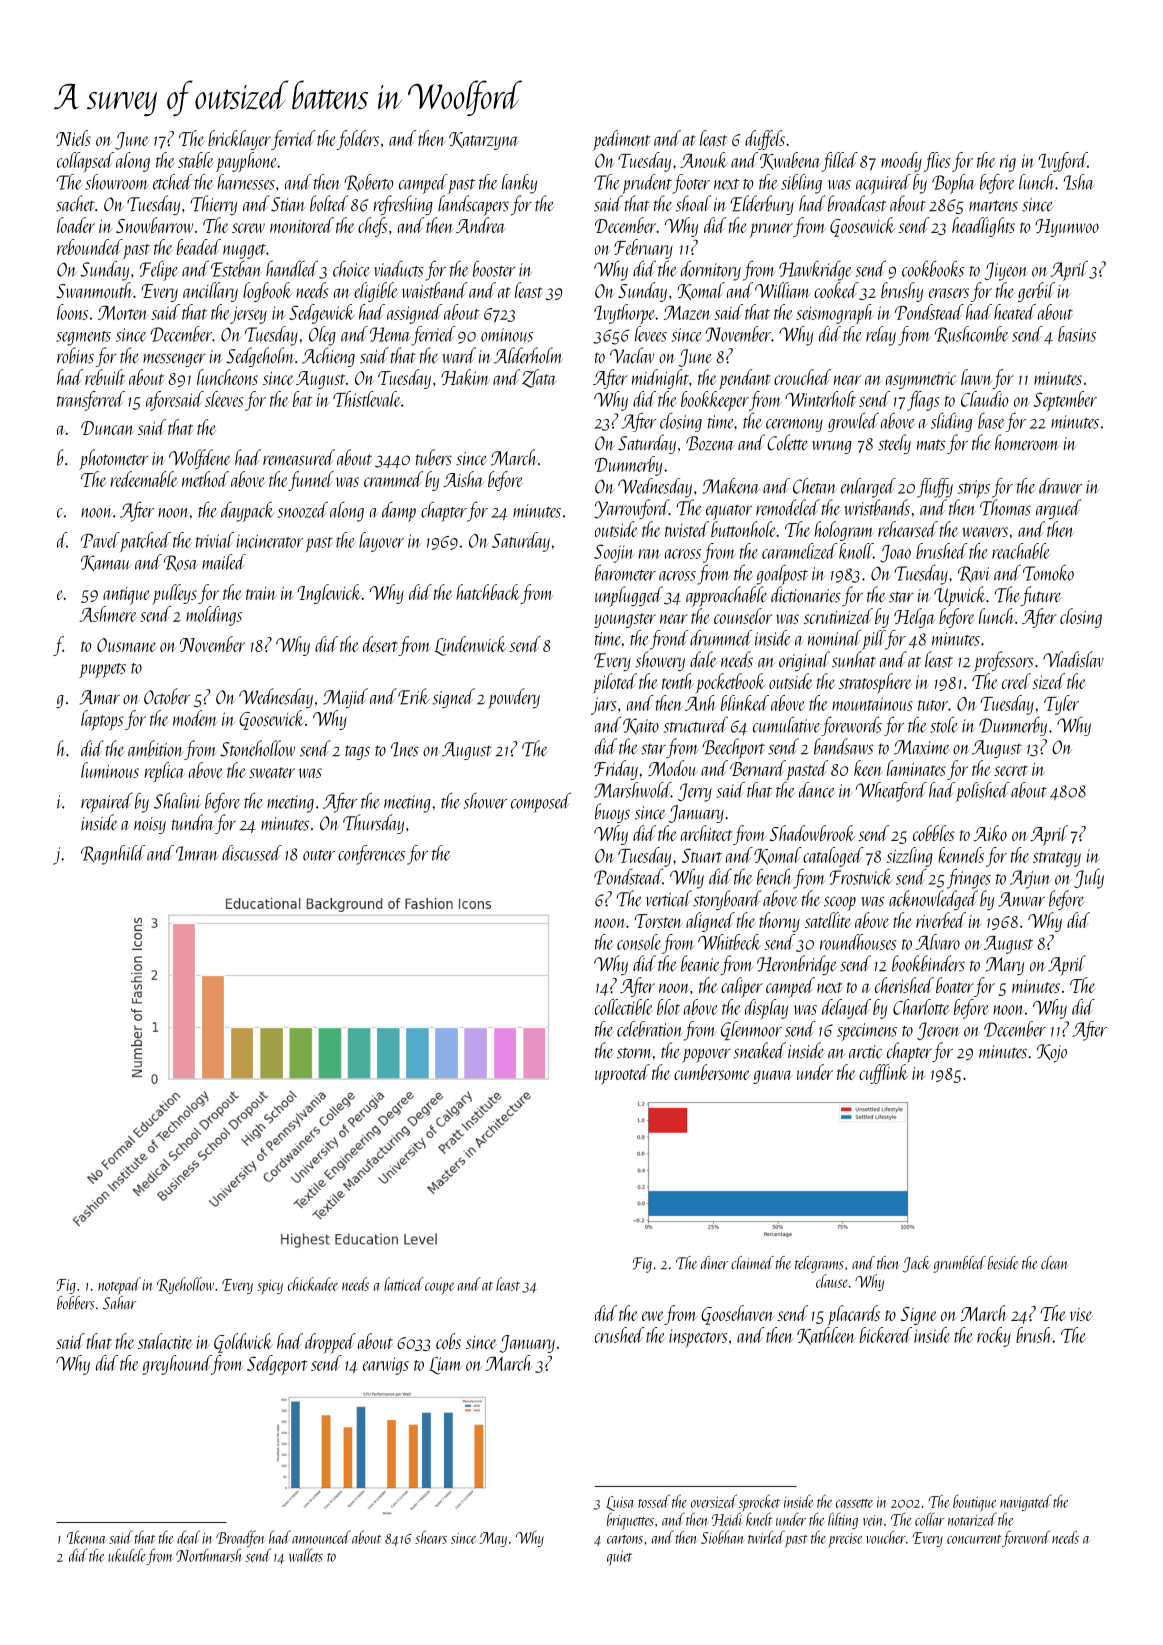 Image resolution: width=1163 pixels, height=1645 pixels. Describe the element at coordinates (371, 855) in the image. I see `conferences` at that location.
